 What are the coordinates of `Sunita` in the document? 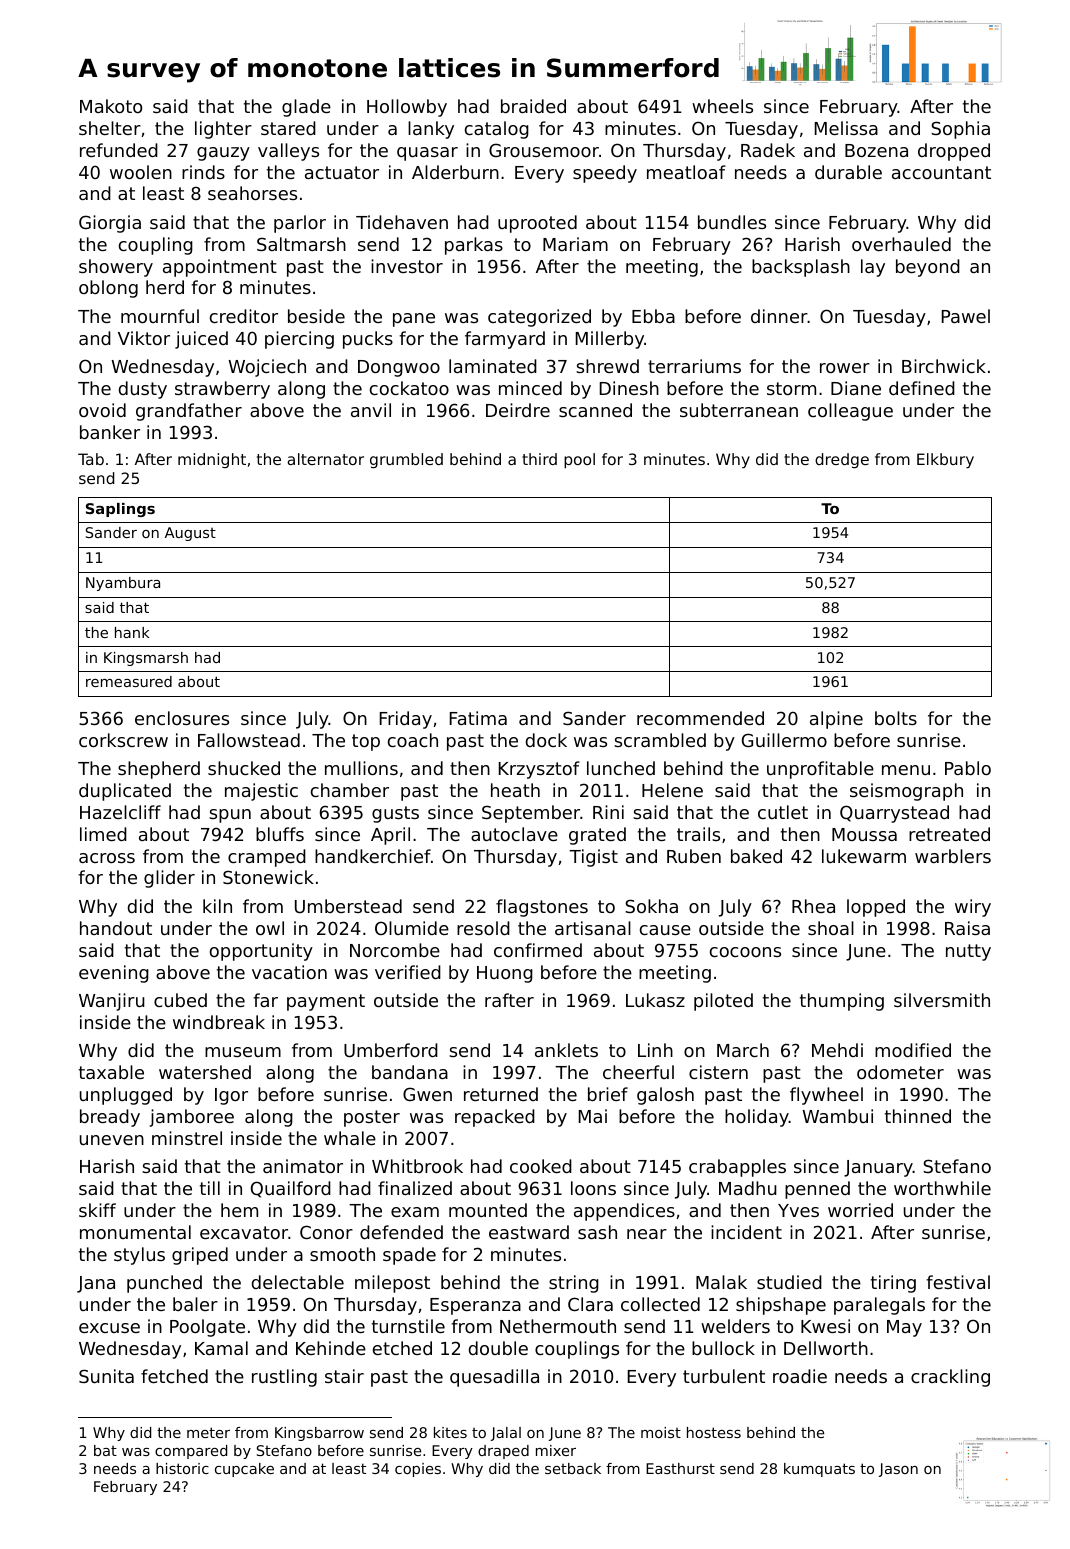 It's located at (106, 1376).
